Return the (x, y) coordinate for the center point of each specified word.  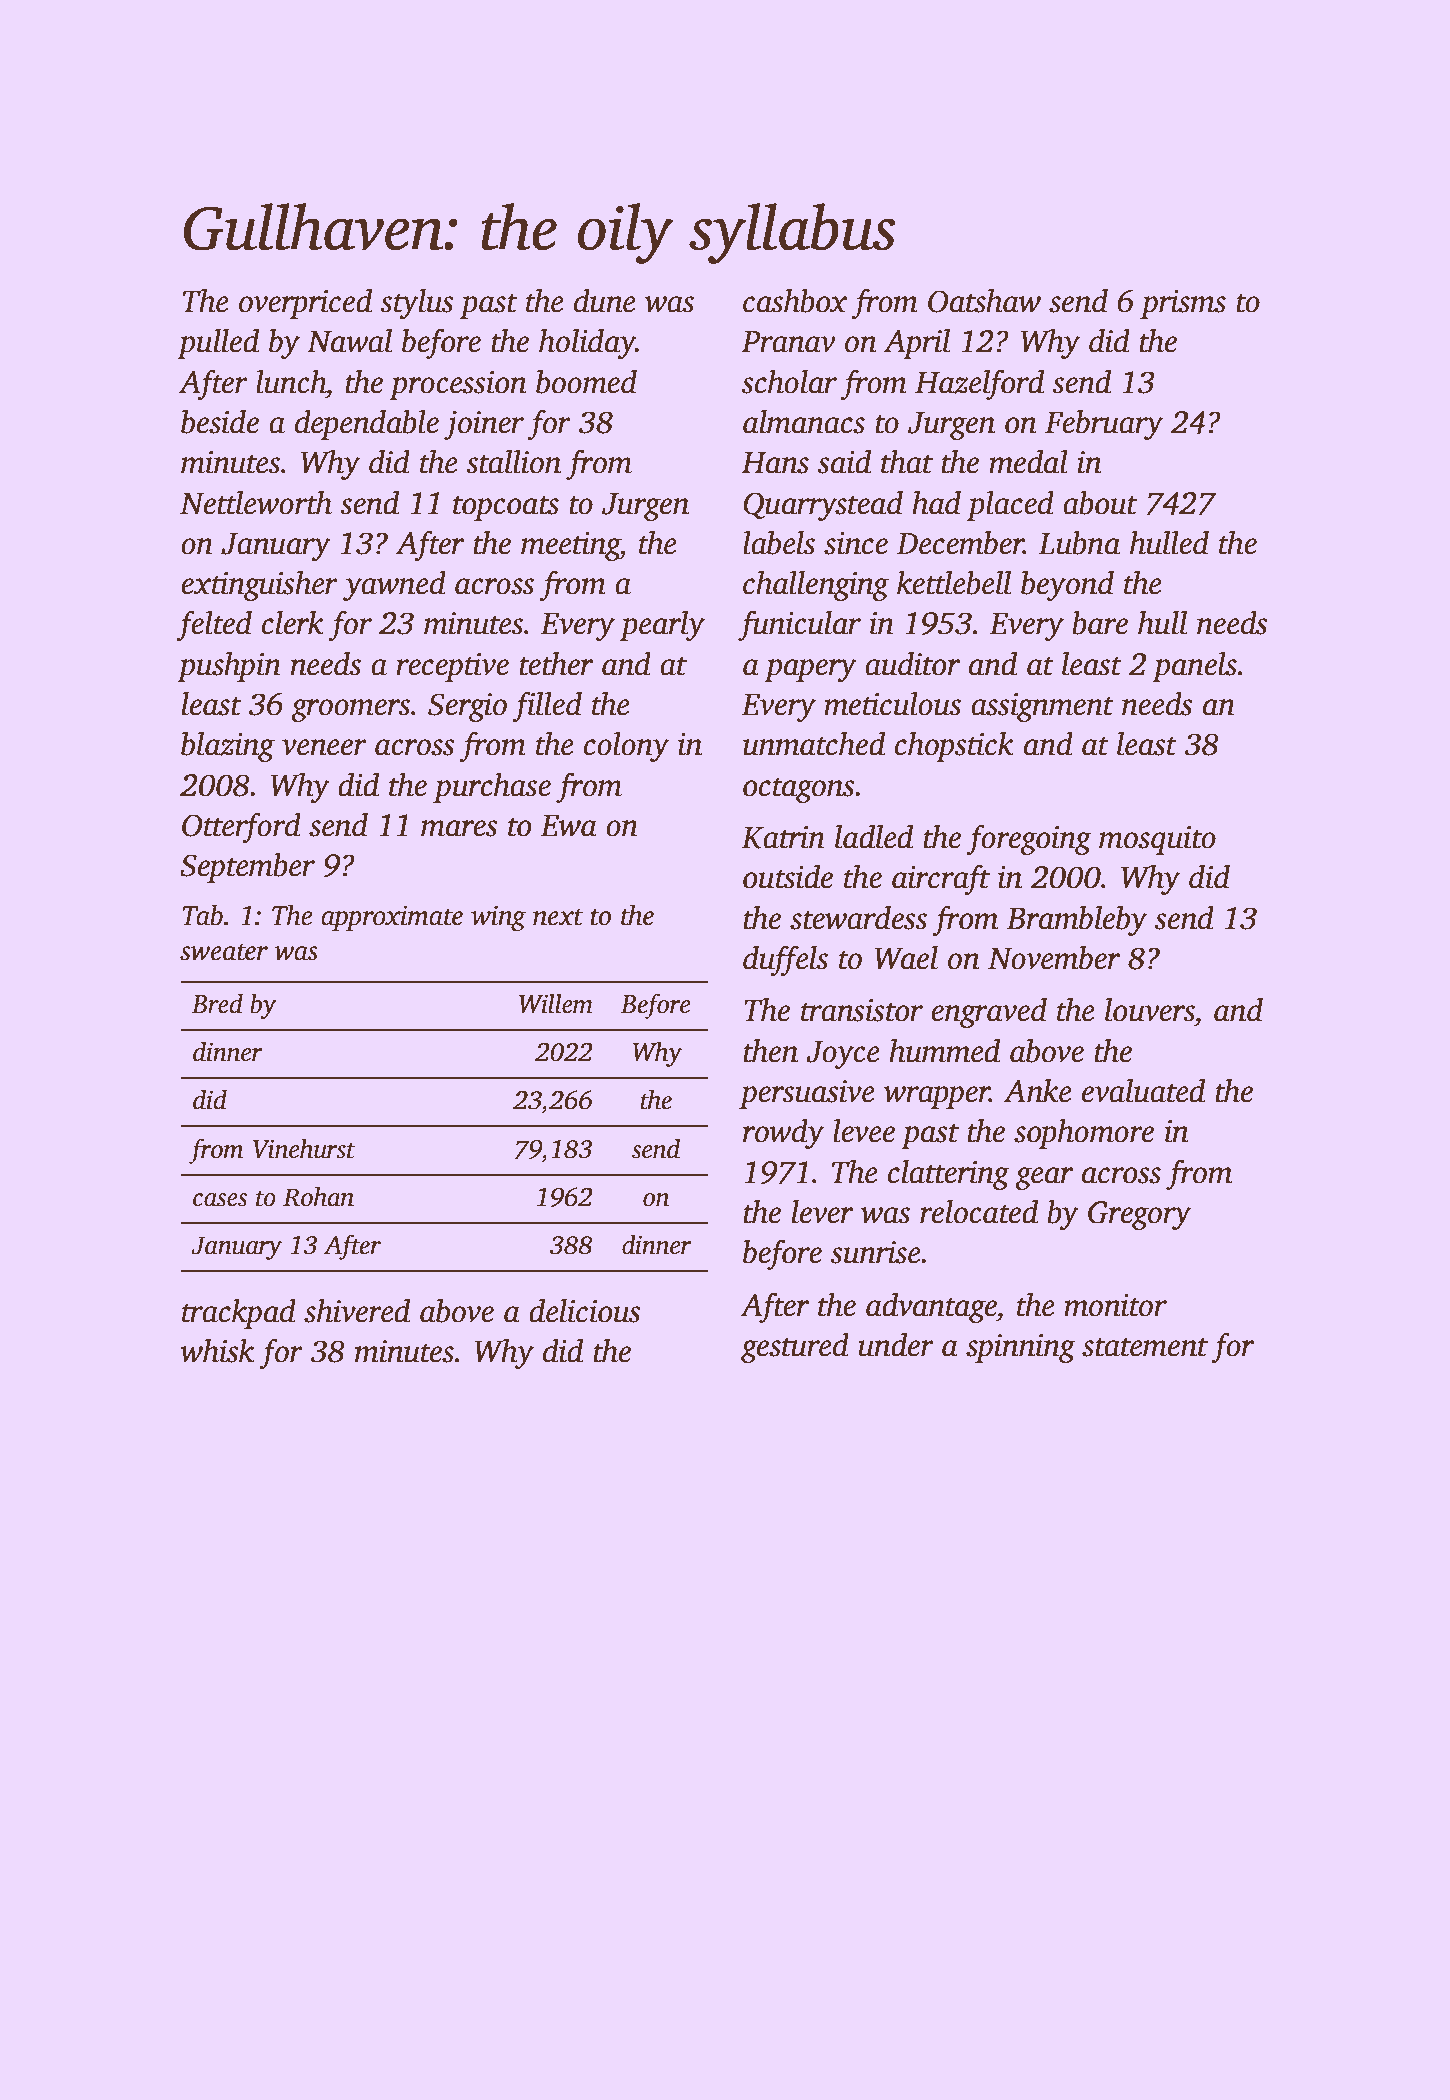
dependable (367, 425)
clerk (293, 623)
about (1100, 503)
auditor (912, 664)
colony (626, 747)
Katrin (783, 837)
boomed (586, 382)
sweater (224, 952)
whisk (217, 1351)
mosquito (1157, 840)
